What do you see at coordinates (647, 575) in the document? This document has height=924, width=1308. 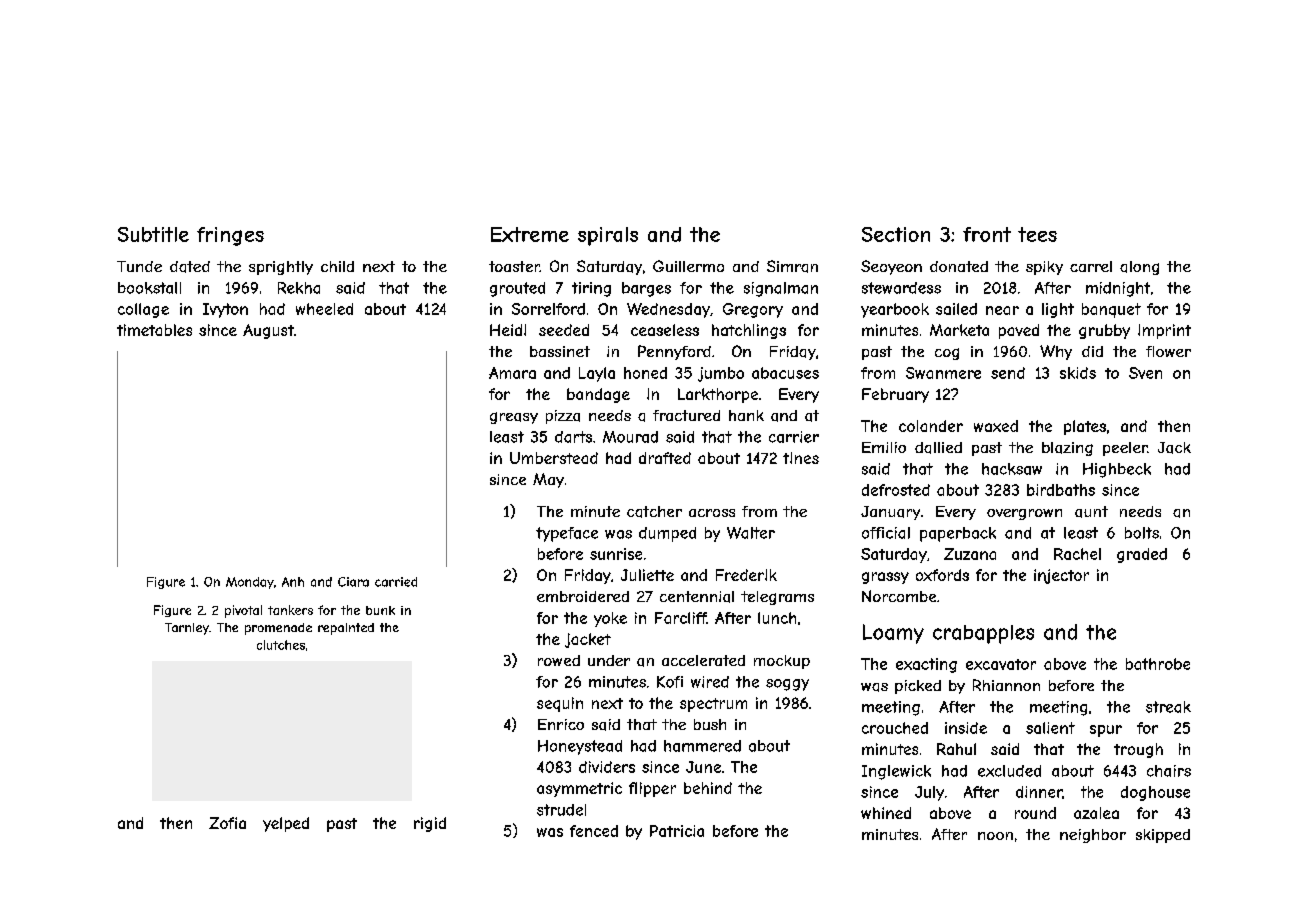 I see `Juliette` at bounding box center [647, 575].
